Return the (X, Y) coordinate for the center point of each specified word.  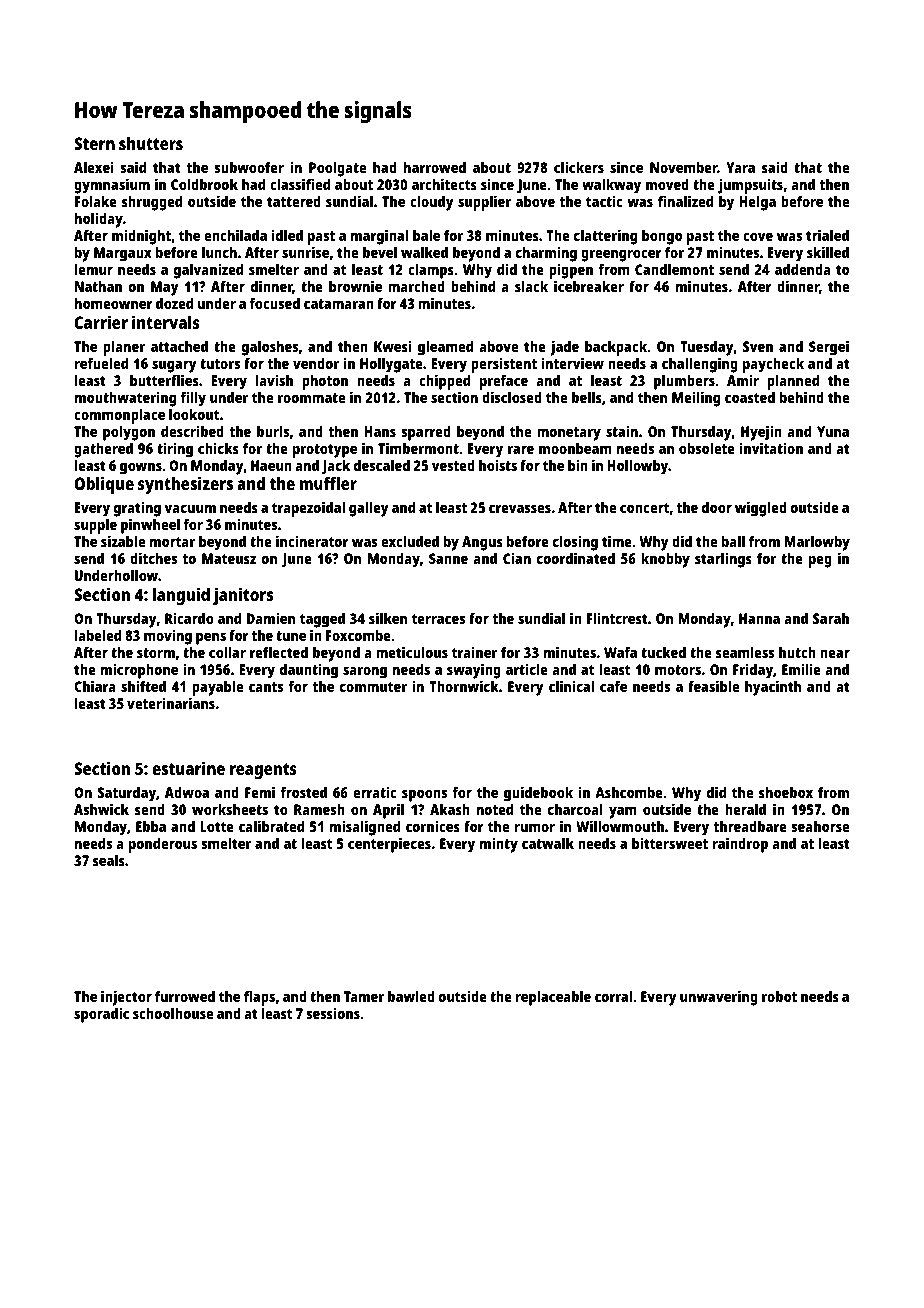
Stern (94, 143)
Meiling (696, 399)
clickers (579, 167)
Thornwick (464, 686)
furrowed (185, 996)
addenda (803, 269)
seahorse (820, 826)
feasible (713, 686)
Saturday (126, 794)
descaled (382, 465)
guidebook (538, 794)
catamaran (339, 304)
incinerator (312, 541)
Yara (740, 167)
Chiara (95, 686)
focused (274, 303)
